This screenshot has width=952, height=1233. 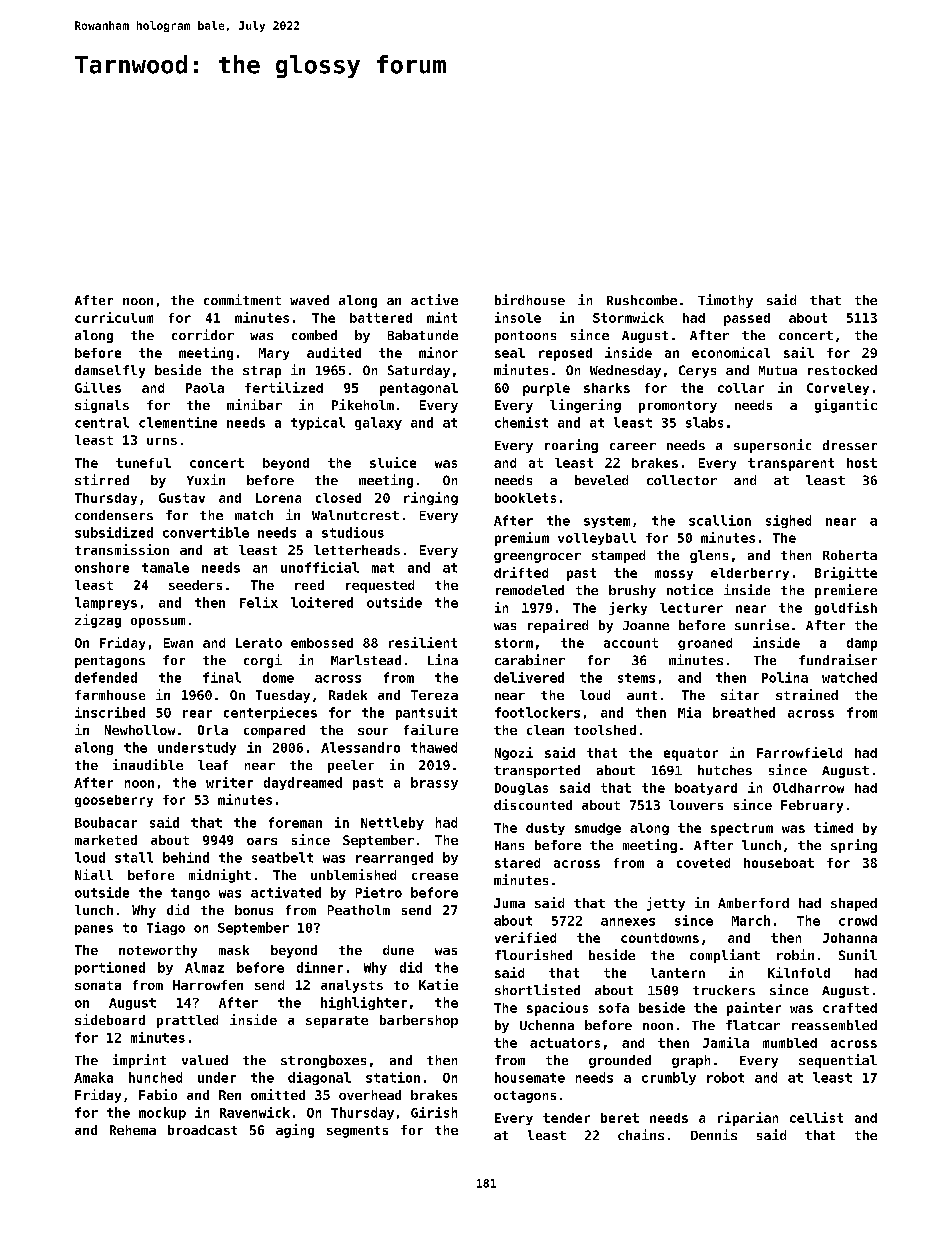 I want to click on failure, so click(x=431, y=729).
